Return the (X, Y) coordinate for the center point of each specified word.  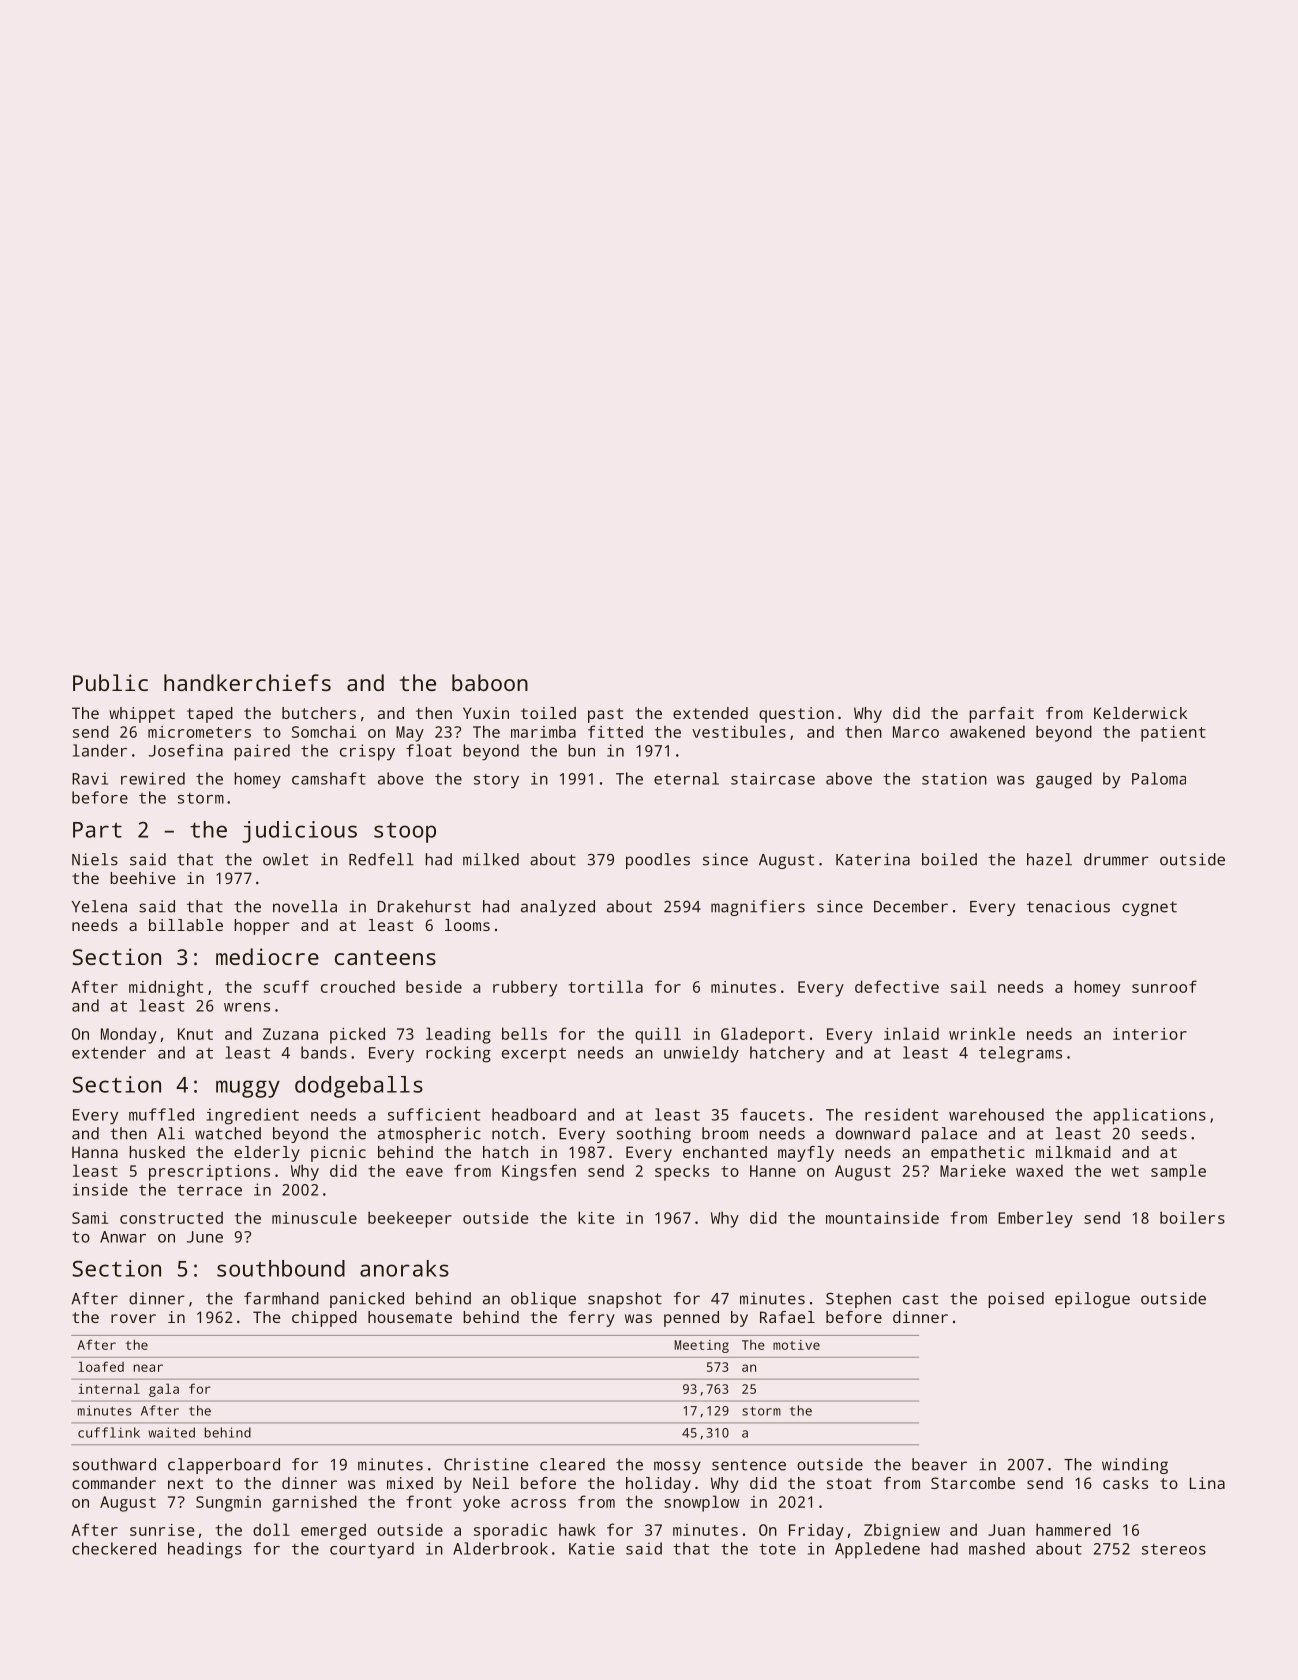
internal (109, 1388)
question (796, 715)
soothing (654, 1135)
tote (777, 1549)
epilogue (1092, 1300)
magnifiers (758, 908)
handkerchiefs (247, 682)
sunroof (1164, 986)
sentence (749, 1465)
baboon (490, 682)
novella (305, 906)
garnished (314, 1503)
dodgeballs (359, 1087)
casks (1125, 1483)
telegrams (1020, 1054)
